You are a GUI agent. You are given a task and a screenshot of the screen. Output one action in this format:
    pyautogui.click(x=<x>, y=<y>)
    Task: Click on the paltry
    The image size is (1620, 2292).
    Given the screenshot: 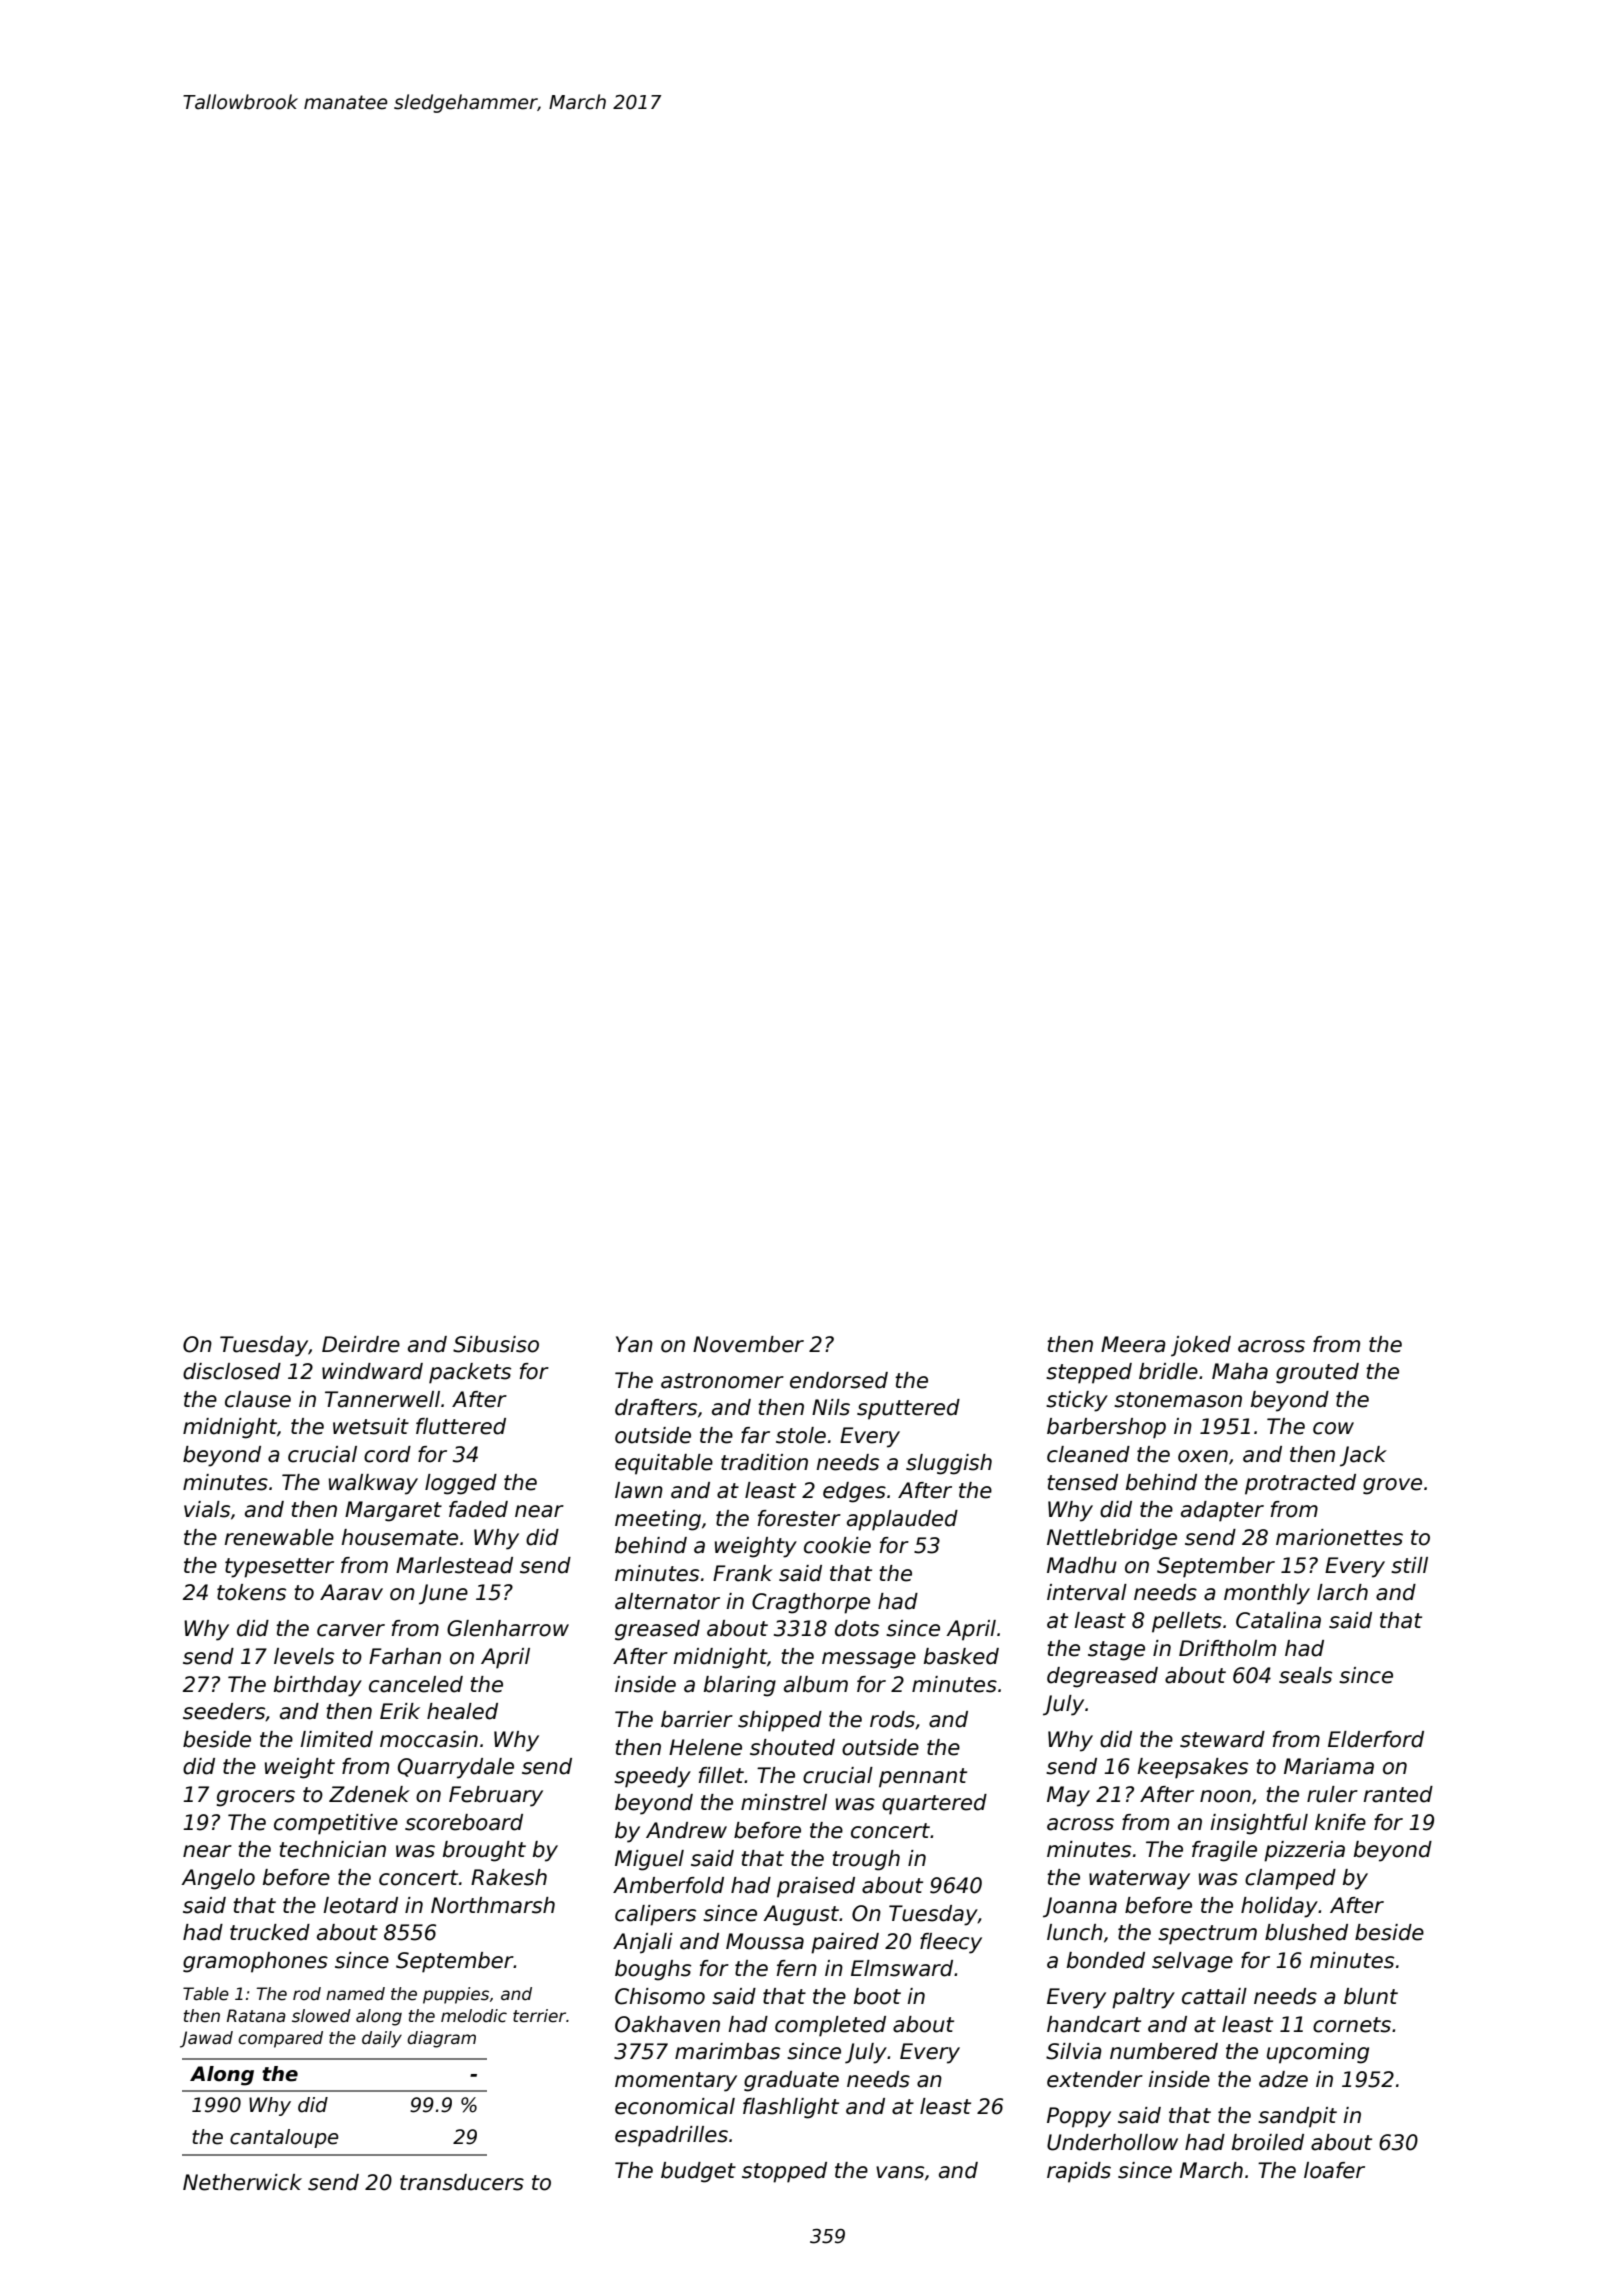 What is the action you would take?
    pyautogui.click(x=1143, y=1998)
